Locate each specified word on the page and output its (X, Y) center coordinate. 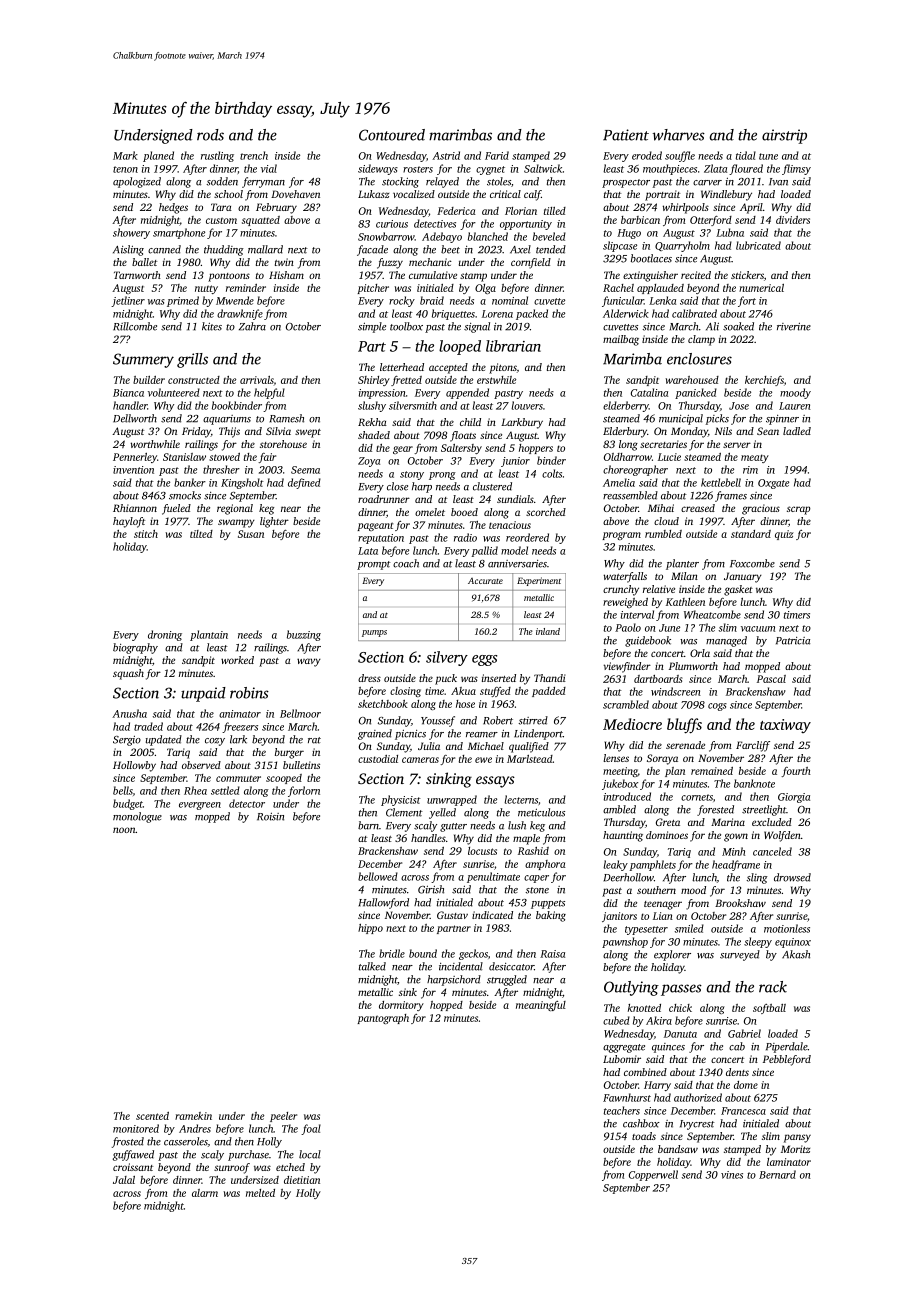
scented (152, 1116)
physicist (401, 800)
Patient (626, 135)
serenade (685, 745)
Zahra (252, 326)
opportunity (526, 225)
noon (124, 830)
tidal (746, 155)
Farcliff (753, 746)
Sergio (127, 741)
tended (551, 249)
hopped (446, 1006)
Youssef (438, 721)
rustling (217, 156)
